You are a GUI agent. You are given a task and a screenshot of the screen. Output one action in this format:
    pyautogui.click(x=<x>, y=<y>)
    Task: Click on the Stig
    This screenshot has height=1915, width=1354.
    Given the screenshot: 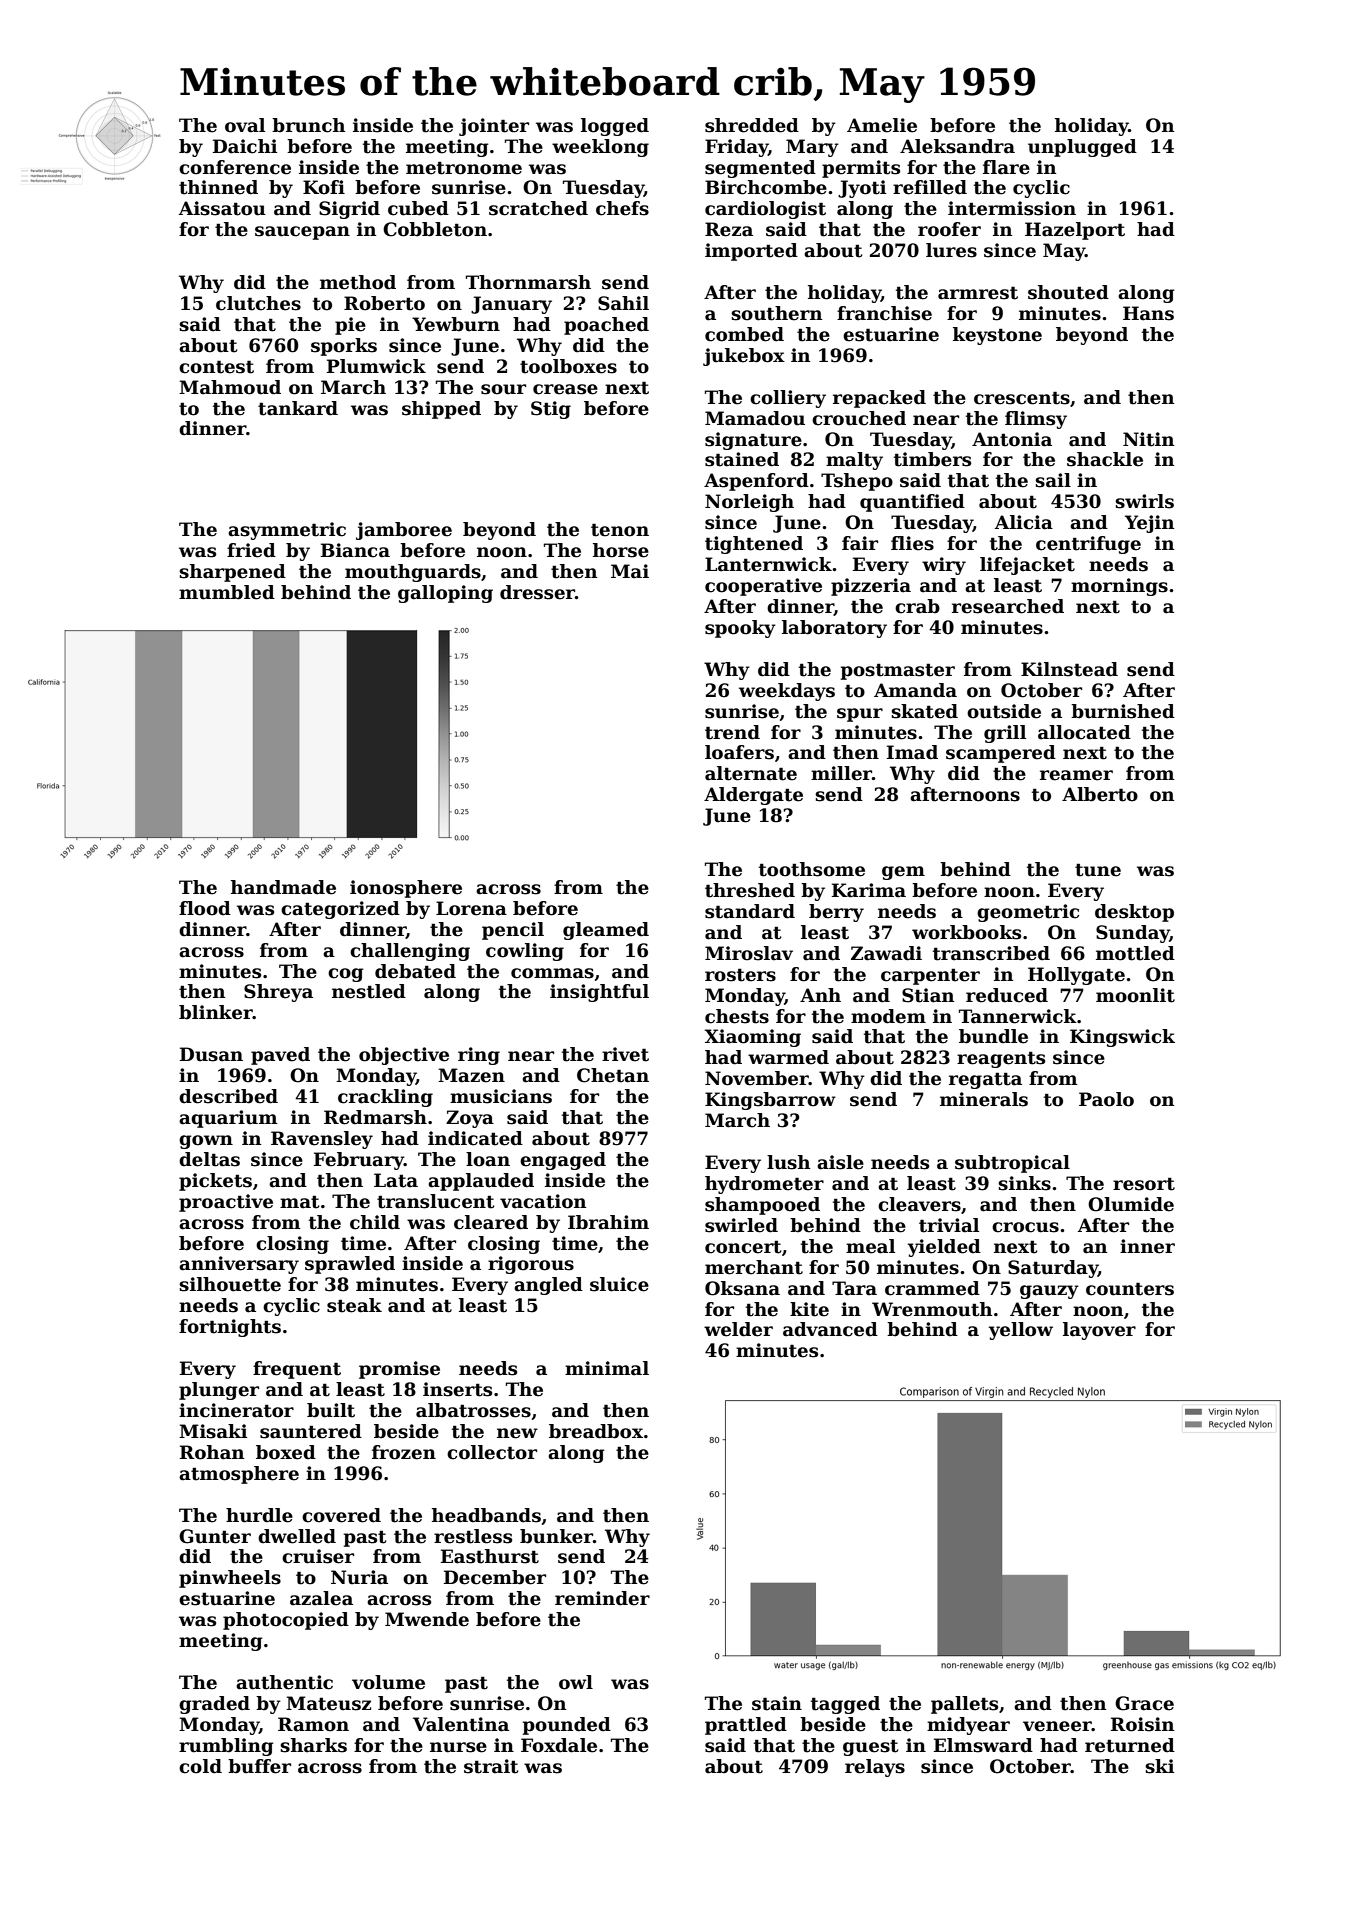 What is the action you would take?
    pyautogui.click(x=551, y=410)
